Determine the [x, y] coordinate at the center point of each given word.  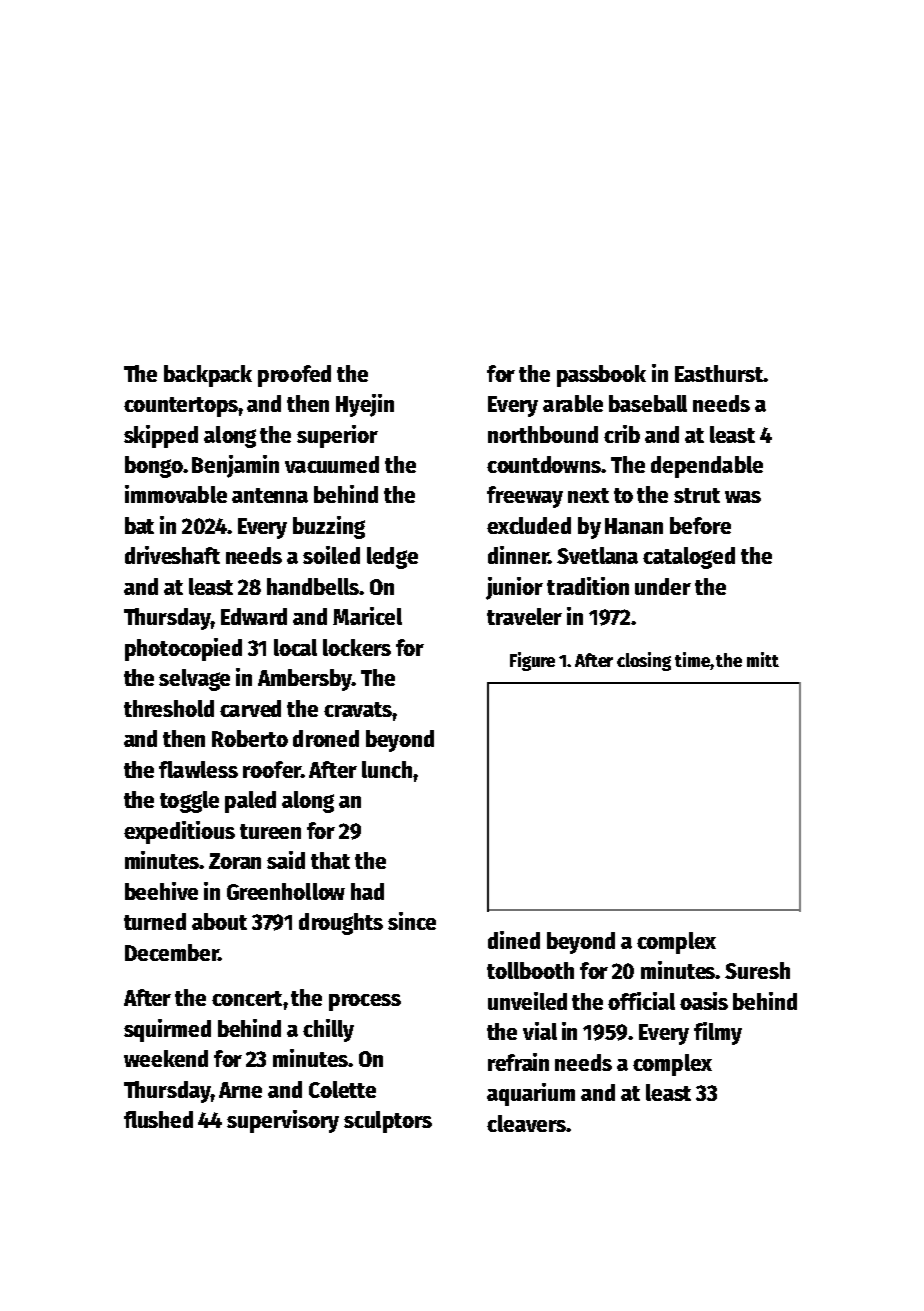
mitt [763, 659]
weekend [166, 1058]
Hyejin [365, 405]
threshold [169, 708]
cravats [358, 709]
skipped [161, 436]
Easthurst [719, 373]
